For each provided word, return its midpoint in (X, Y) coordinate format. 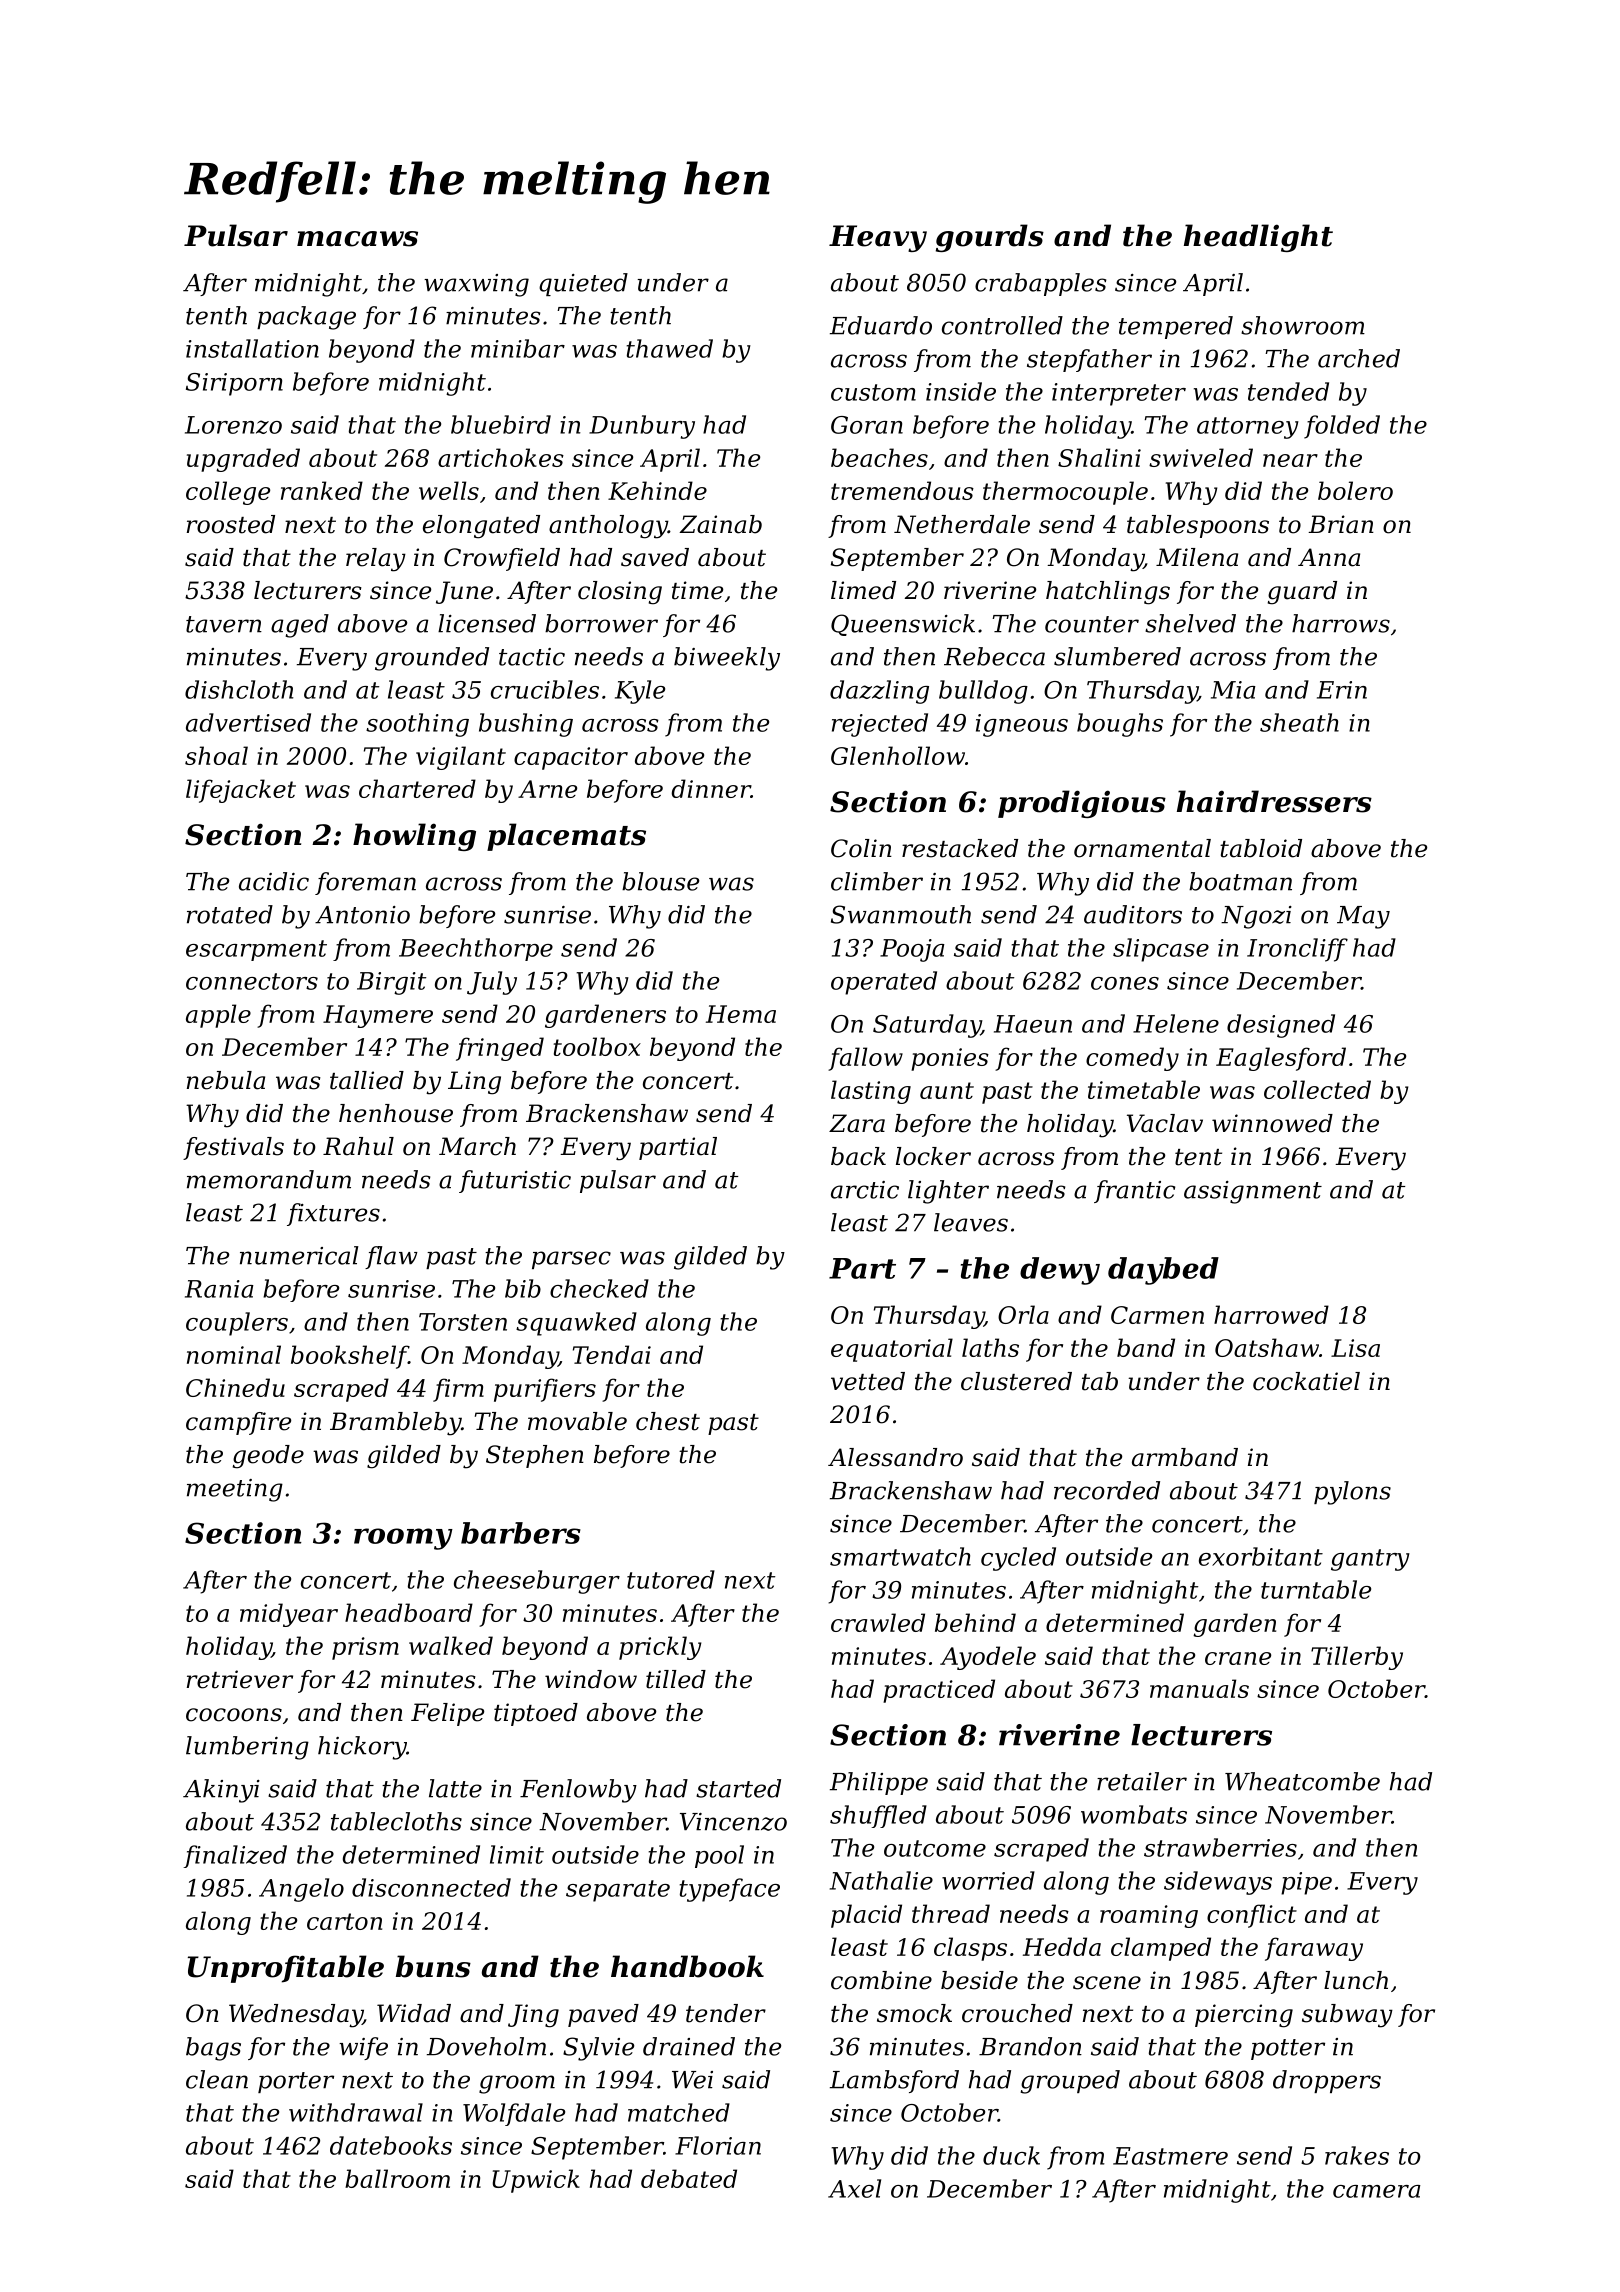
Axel (854, 2188)
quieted (583, 284)
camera (1377, 2191)
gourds (990, 238)
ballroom (397, 2178)
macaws (357, 239)
